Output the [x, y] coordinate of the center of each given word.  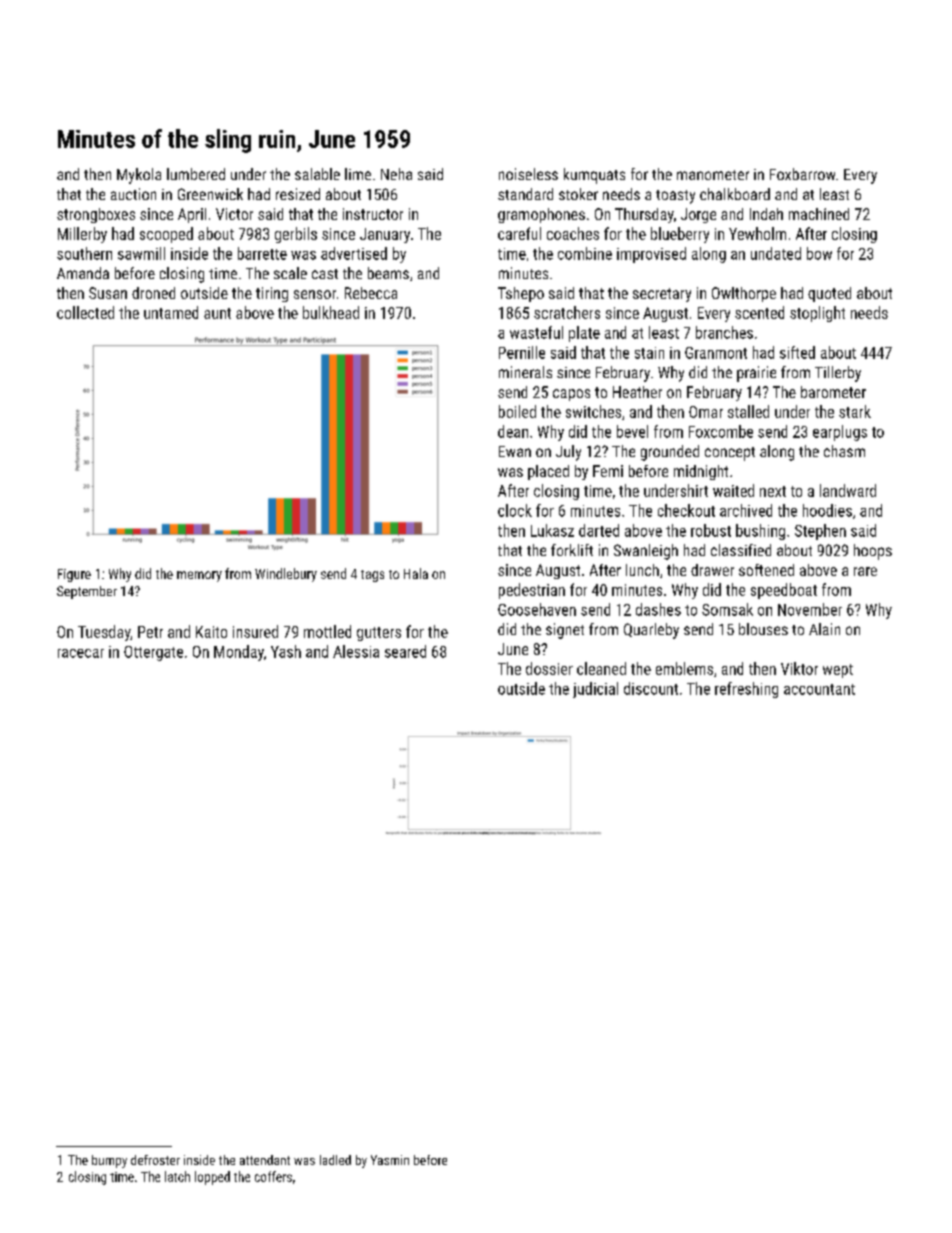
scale [290, 273]
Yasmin [390, 1160]
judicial [595, 690]
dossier [549, 668]
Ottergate [153, 653]
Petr [150, 632]
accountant [819, 689]
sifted [797, 352]
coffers [273, 1176]
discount [651, 688]
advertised [354, 253]
